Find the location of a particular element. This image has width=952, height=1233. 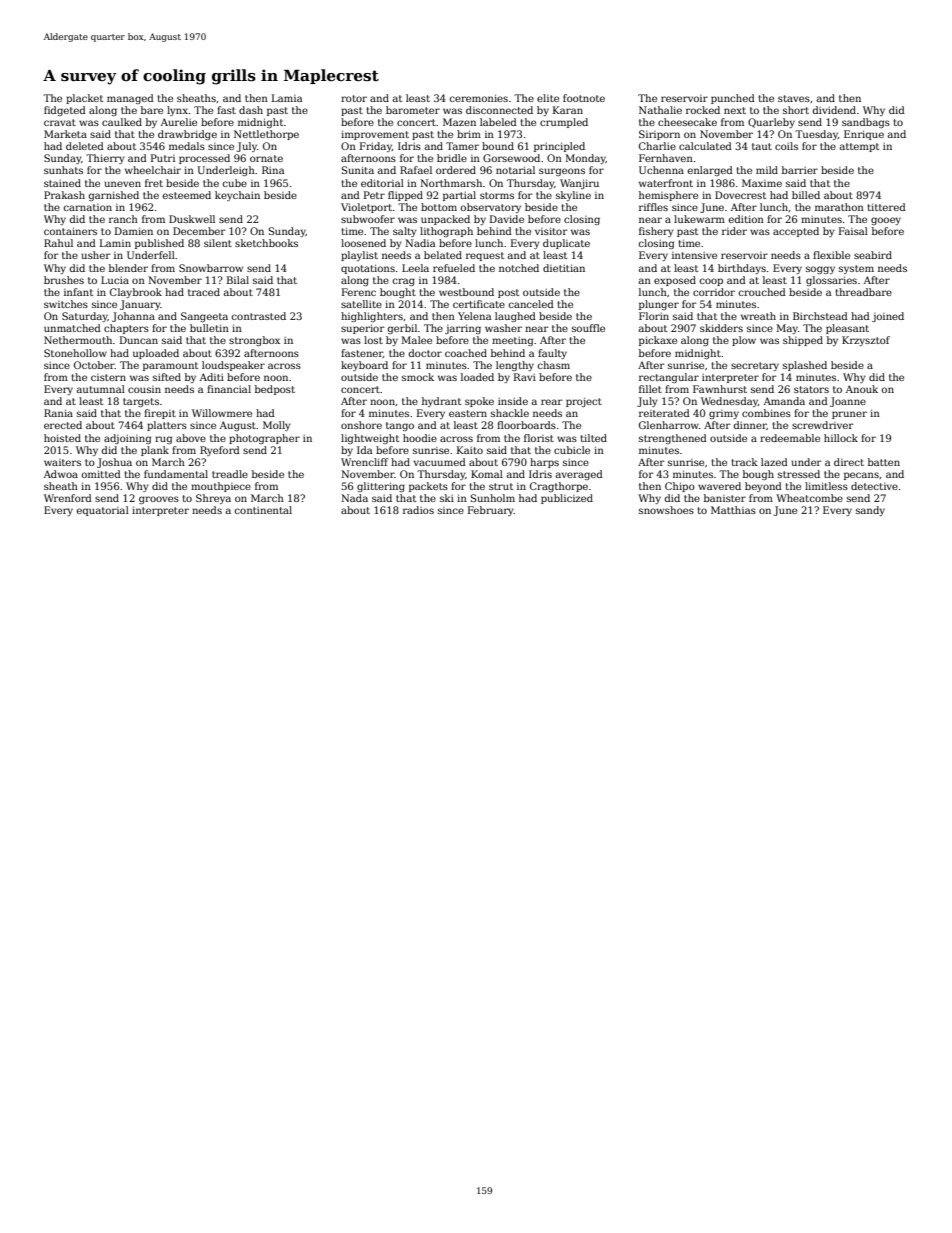

Duncan is located at coordinates (139, 340).
